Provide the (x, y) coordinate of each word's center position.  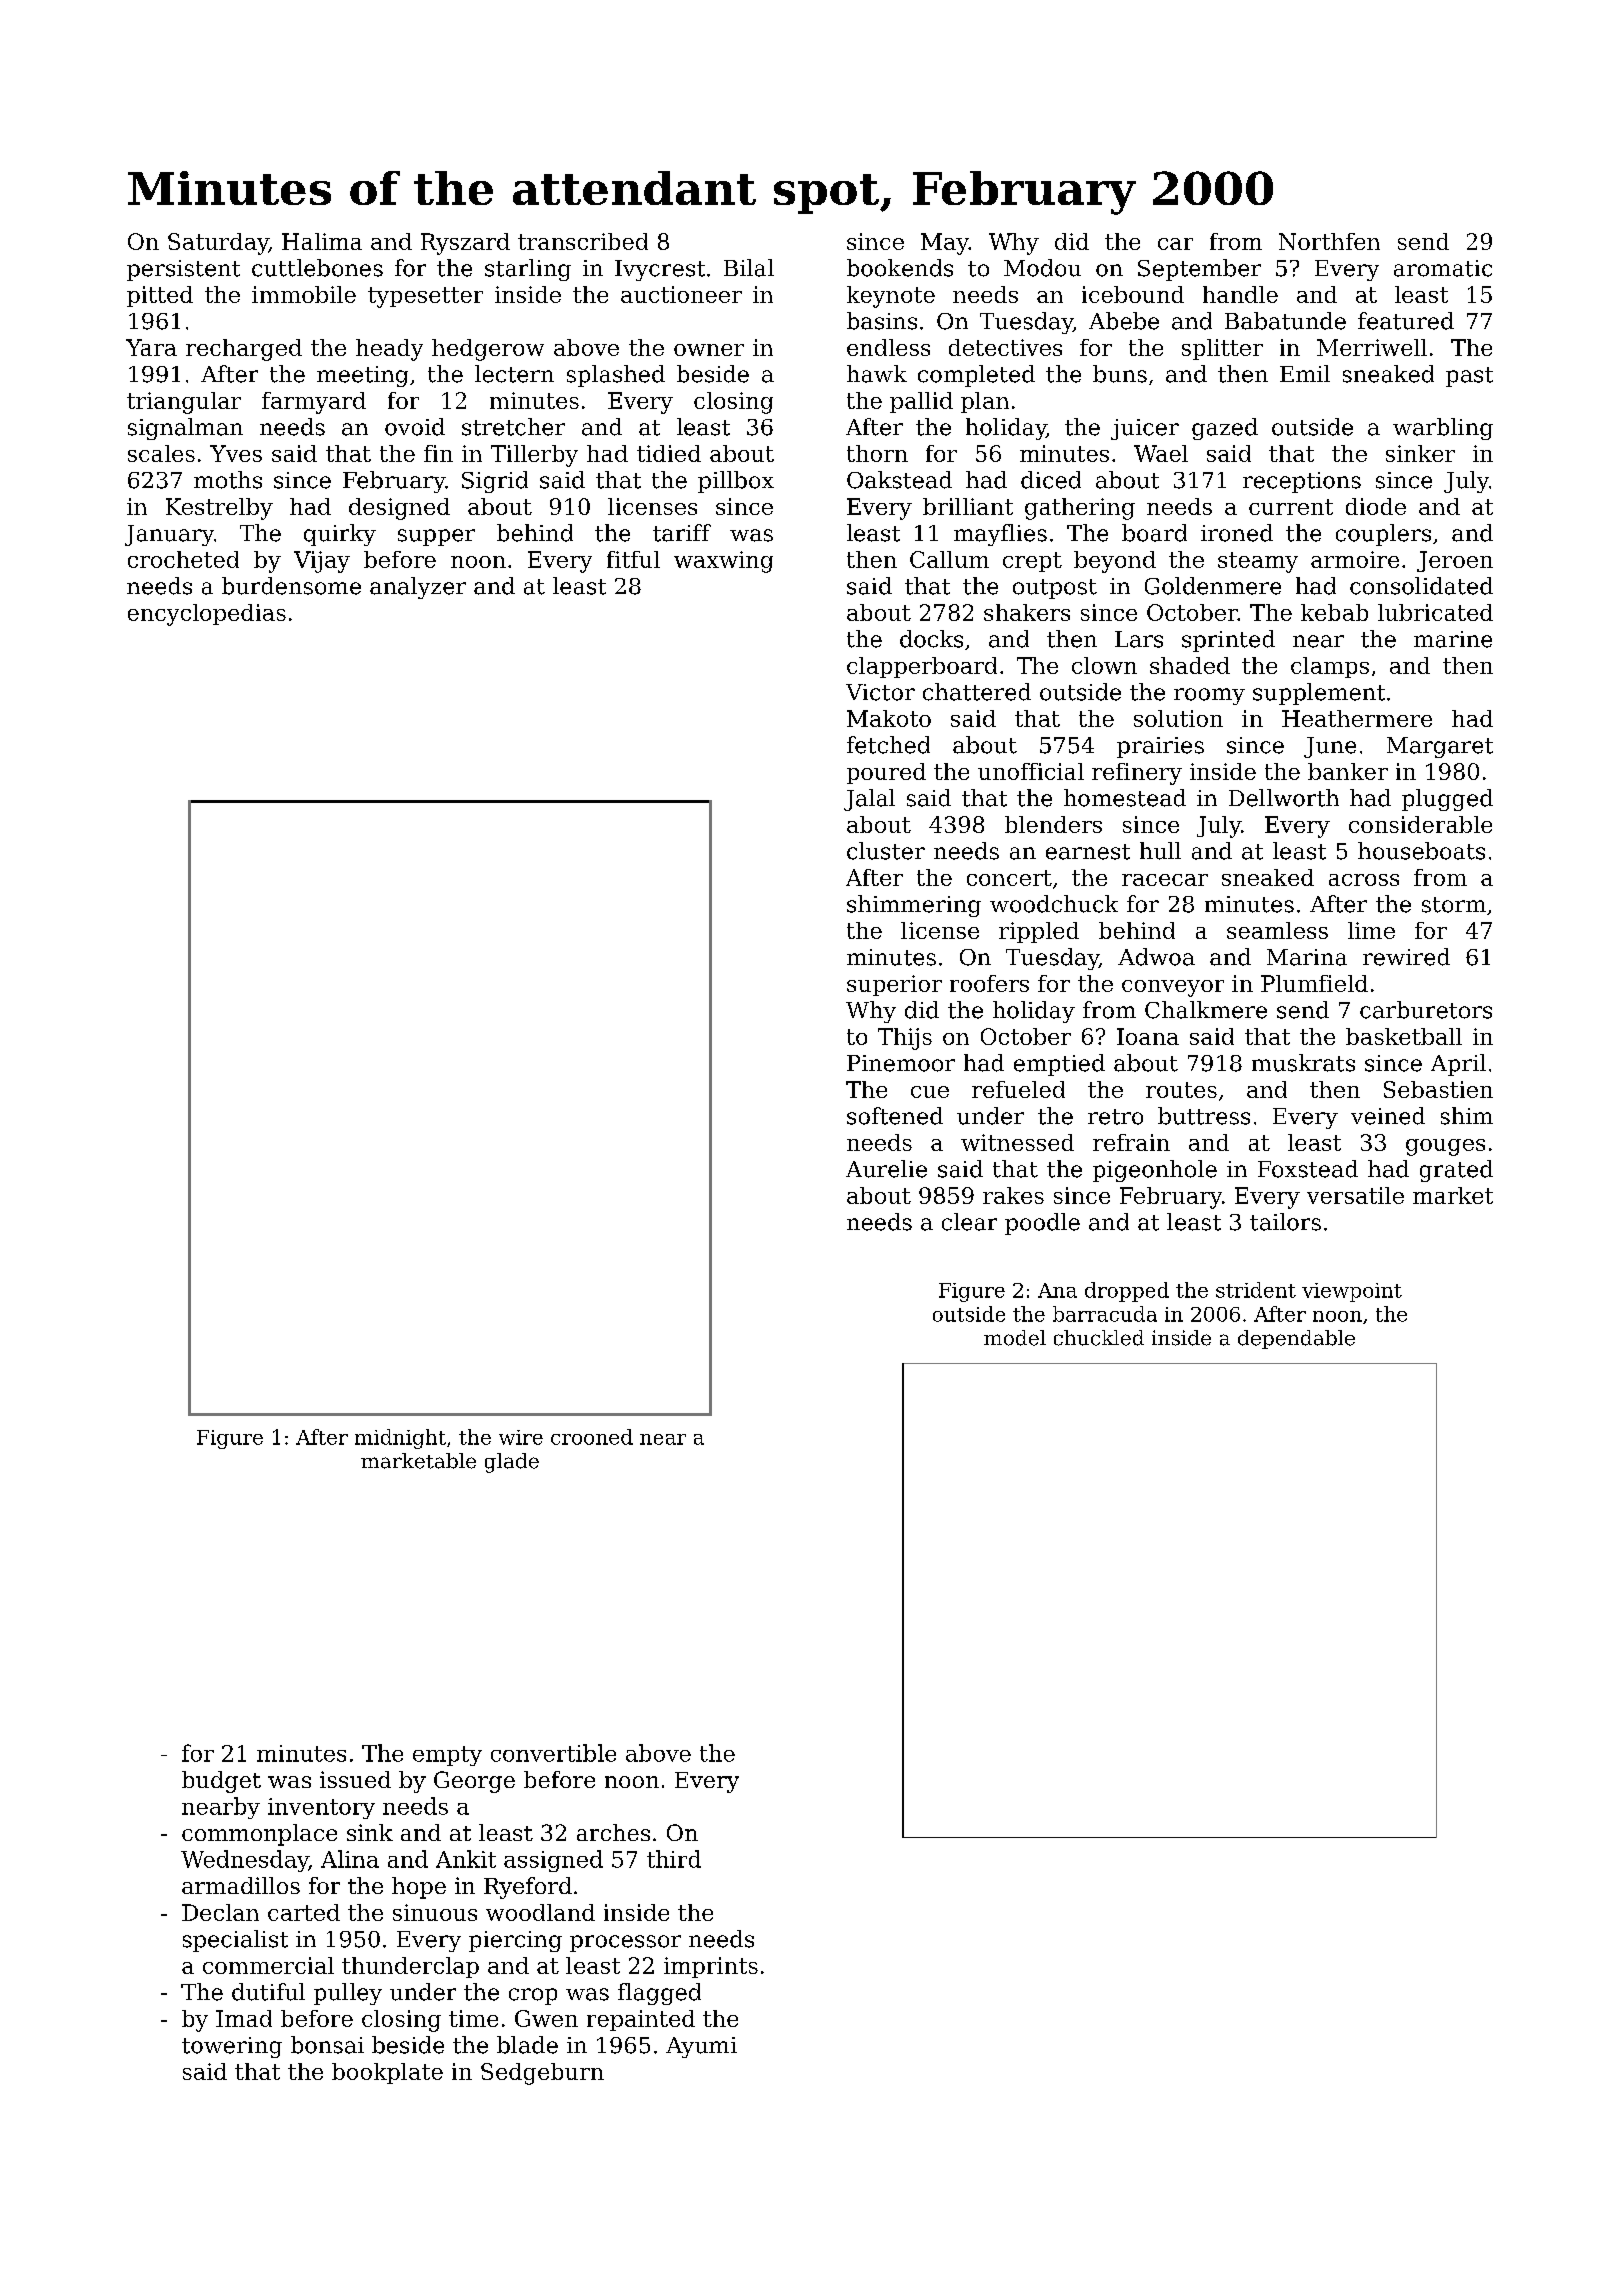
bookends (900, 268)
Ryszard (465, 244)
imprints (711, 1967)
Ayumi (701, 2047)
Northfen (1329, 241)
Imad (244, 2018)
